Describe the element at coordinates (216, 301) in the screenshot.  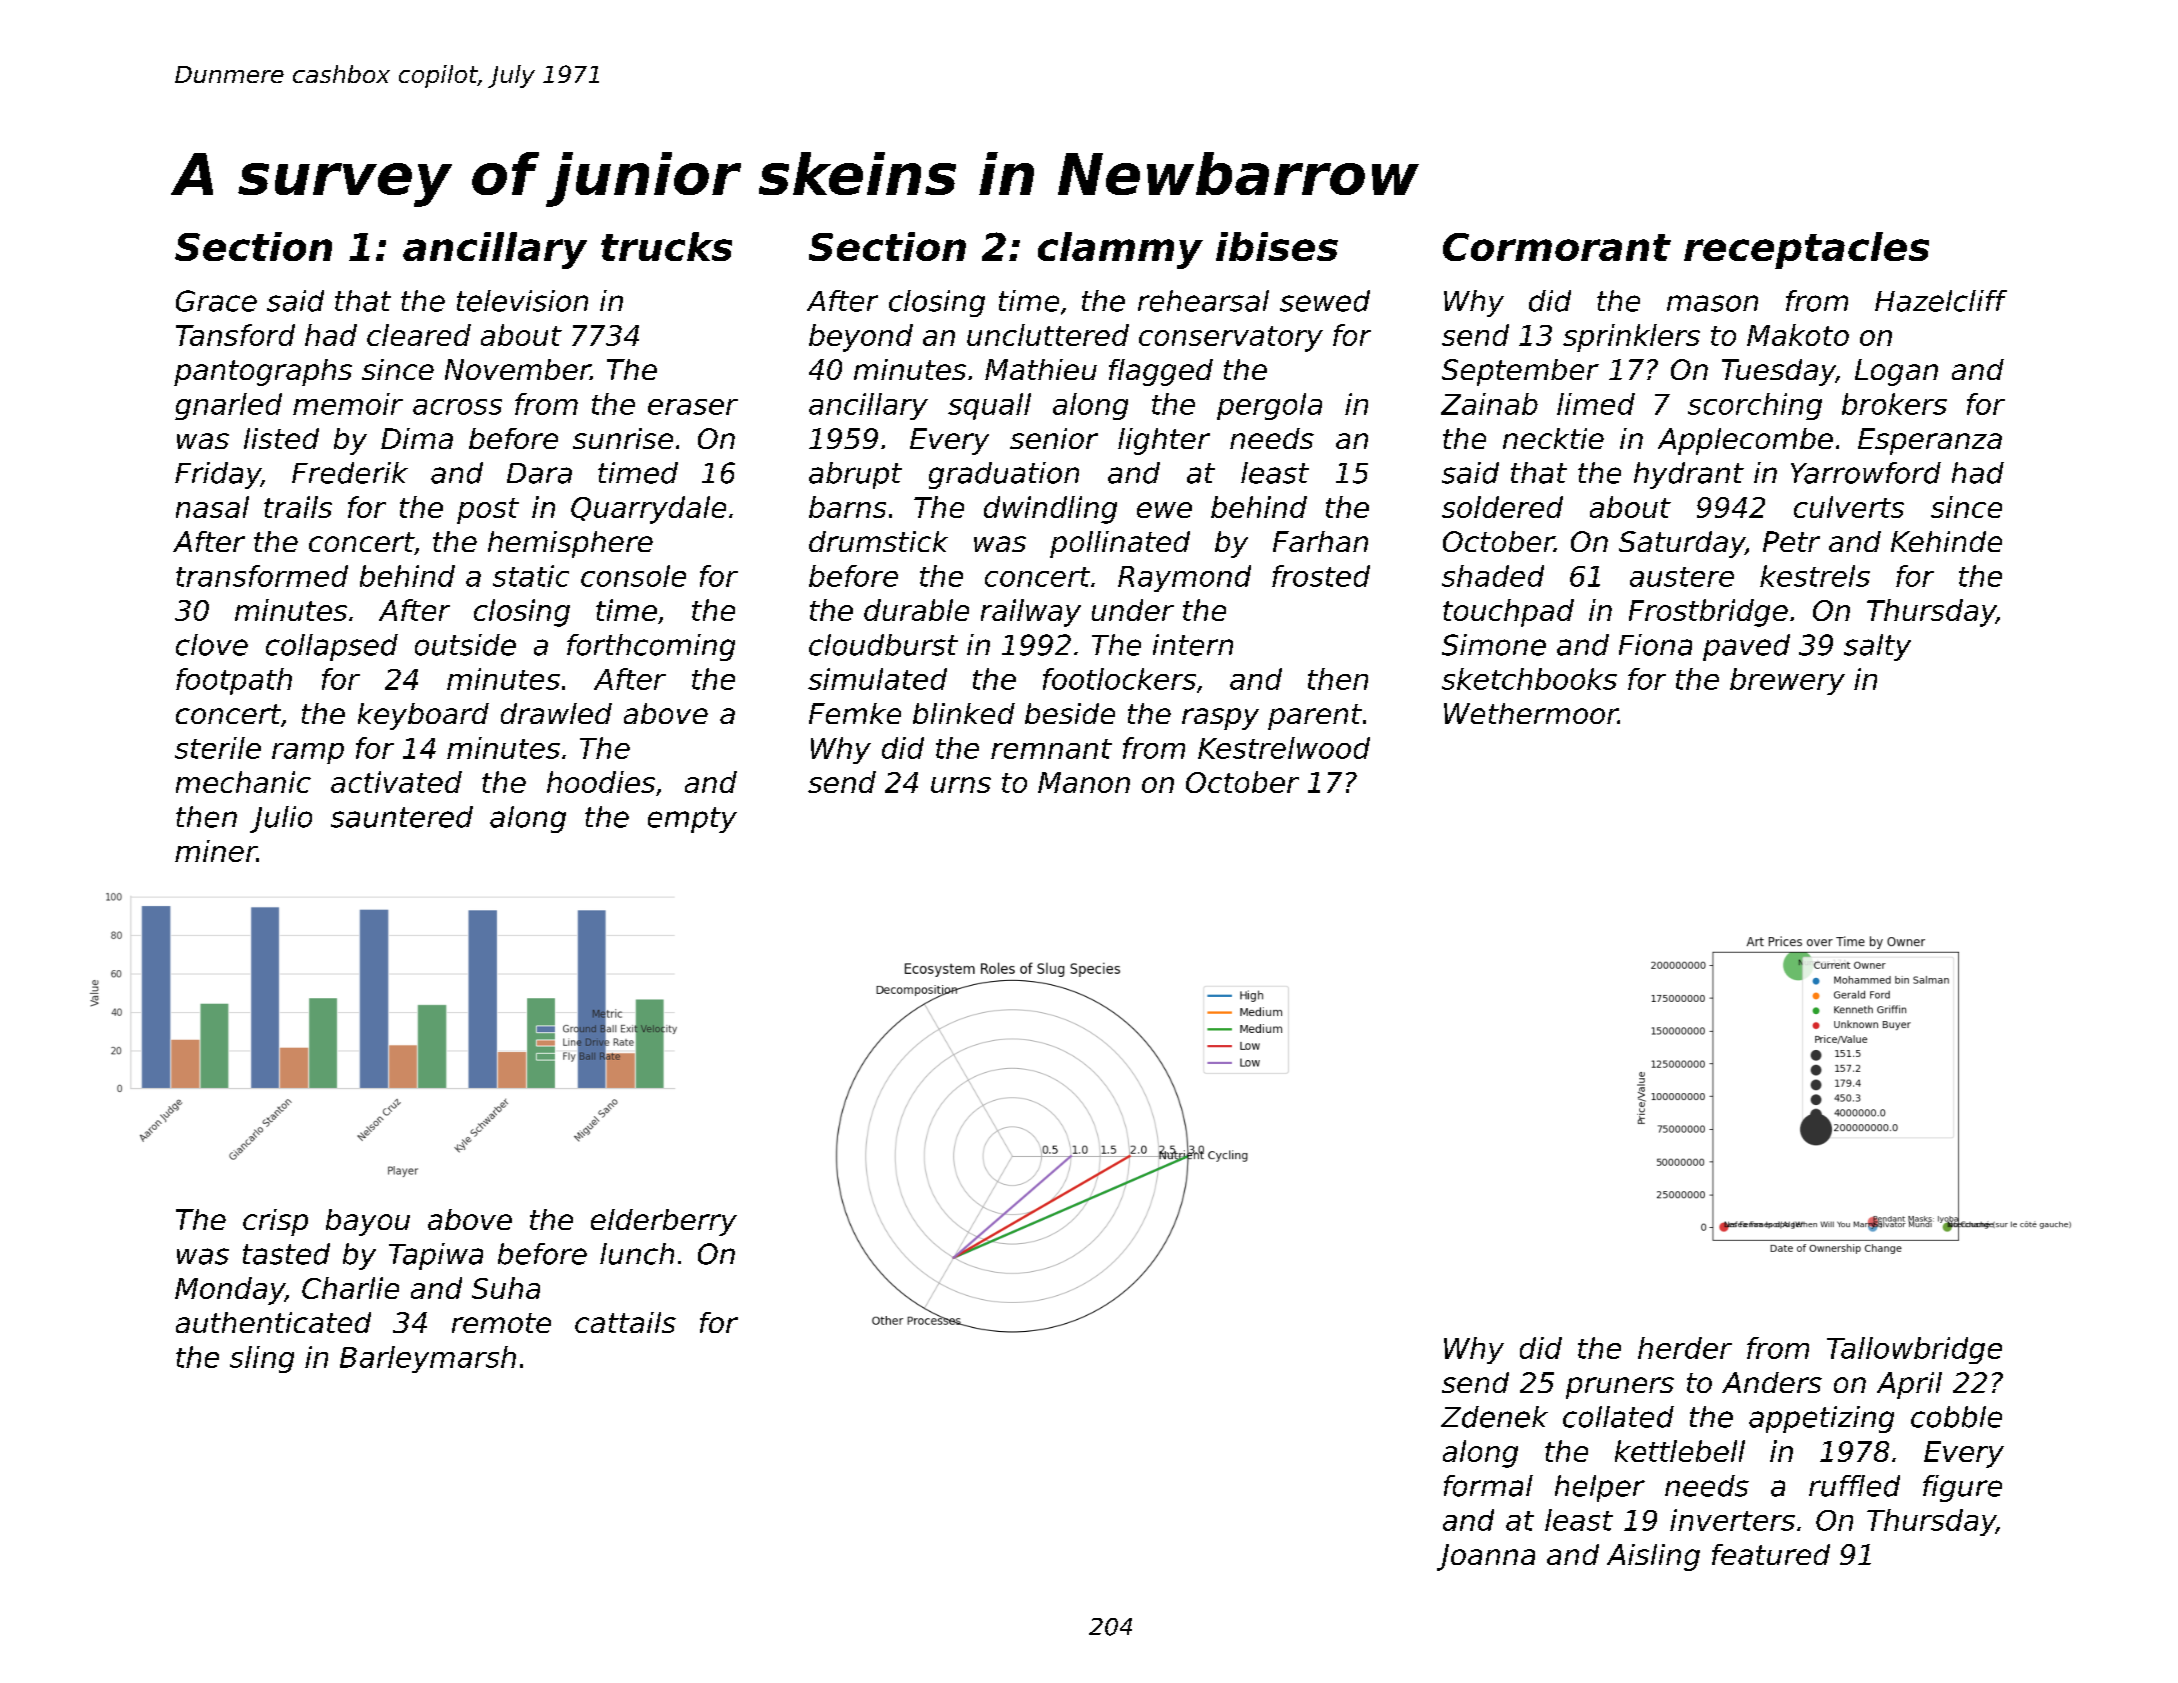
I see `Grace` at that location.
